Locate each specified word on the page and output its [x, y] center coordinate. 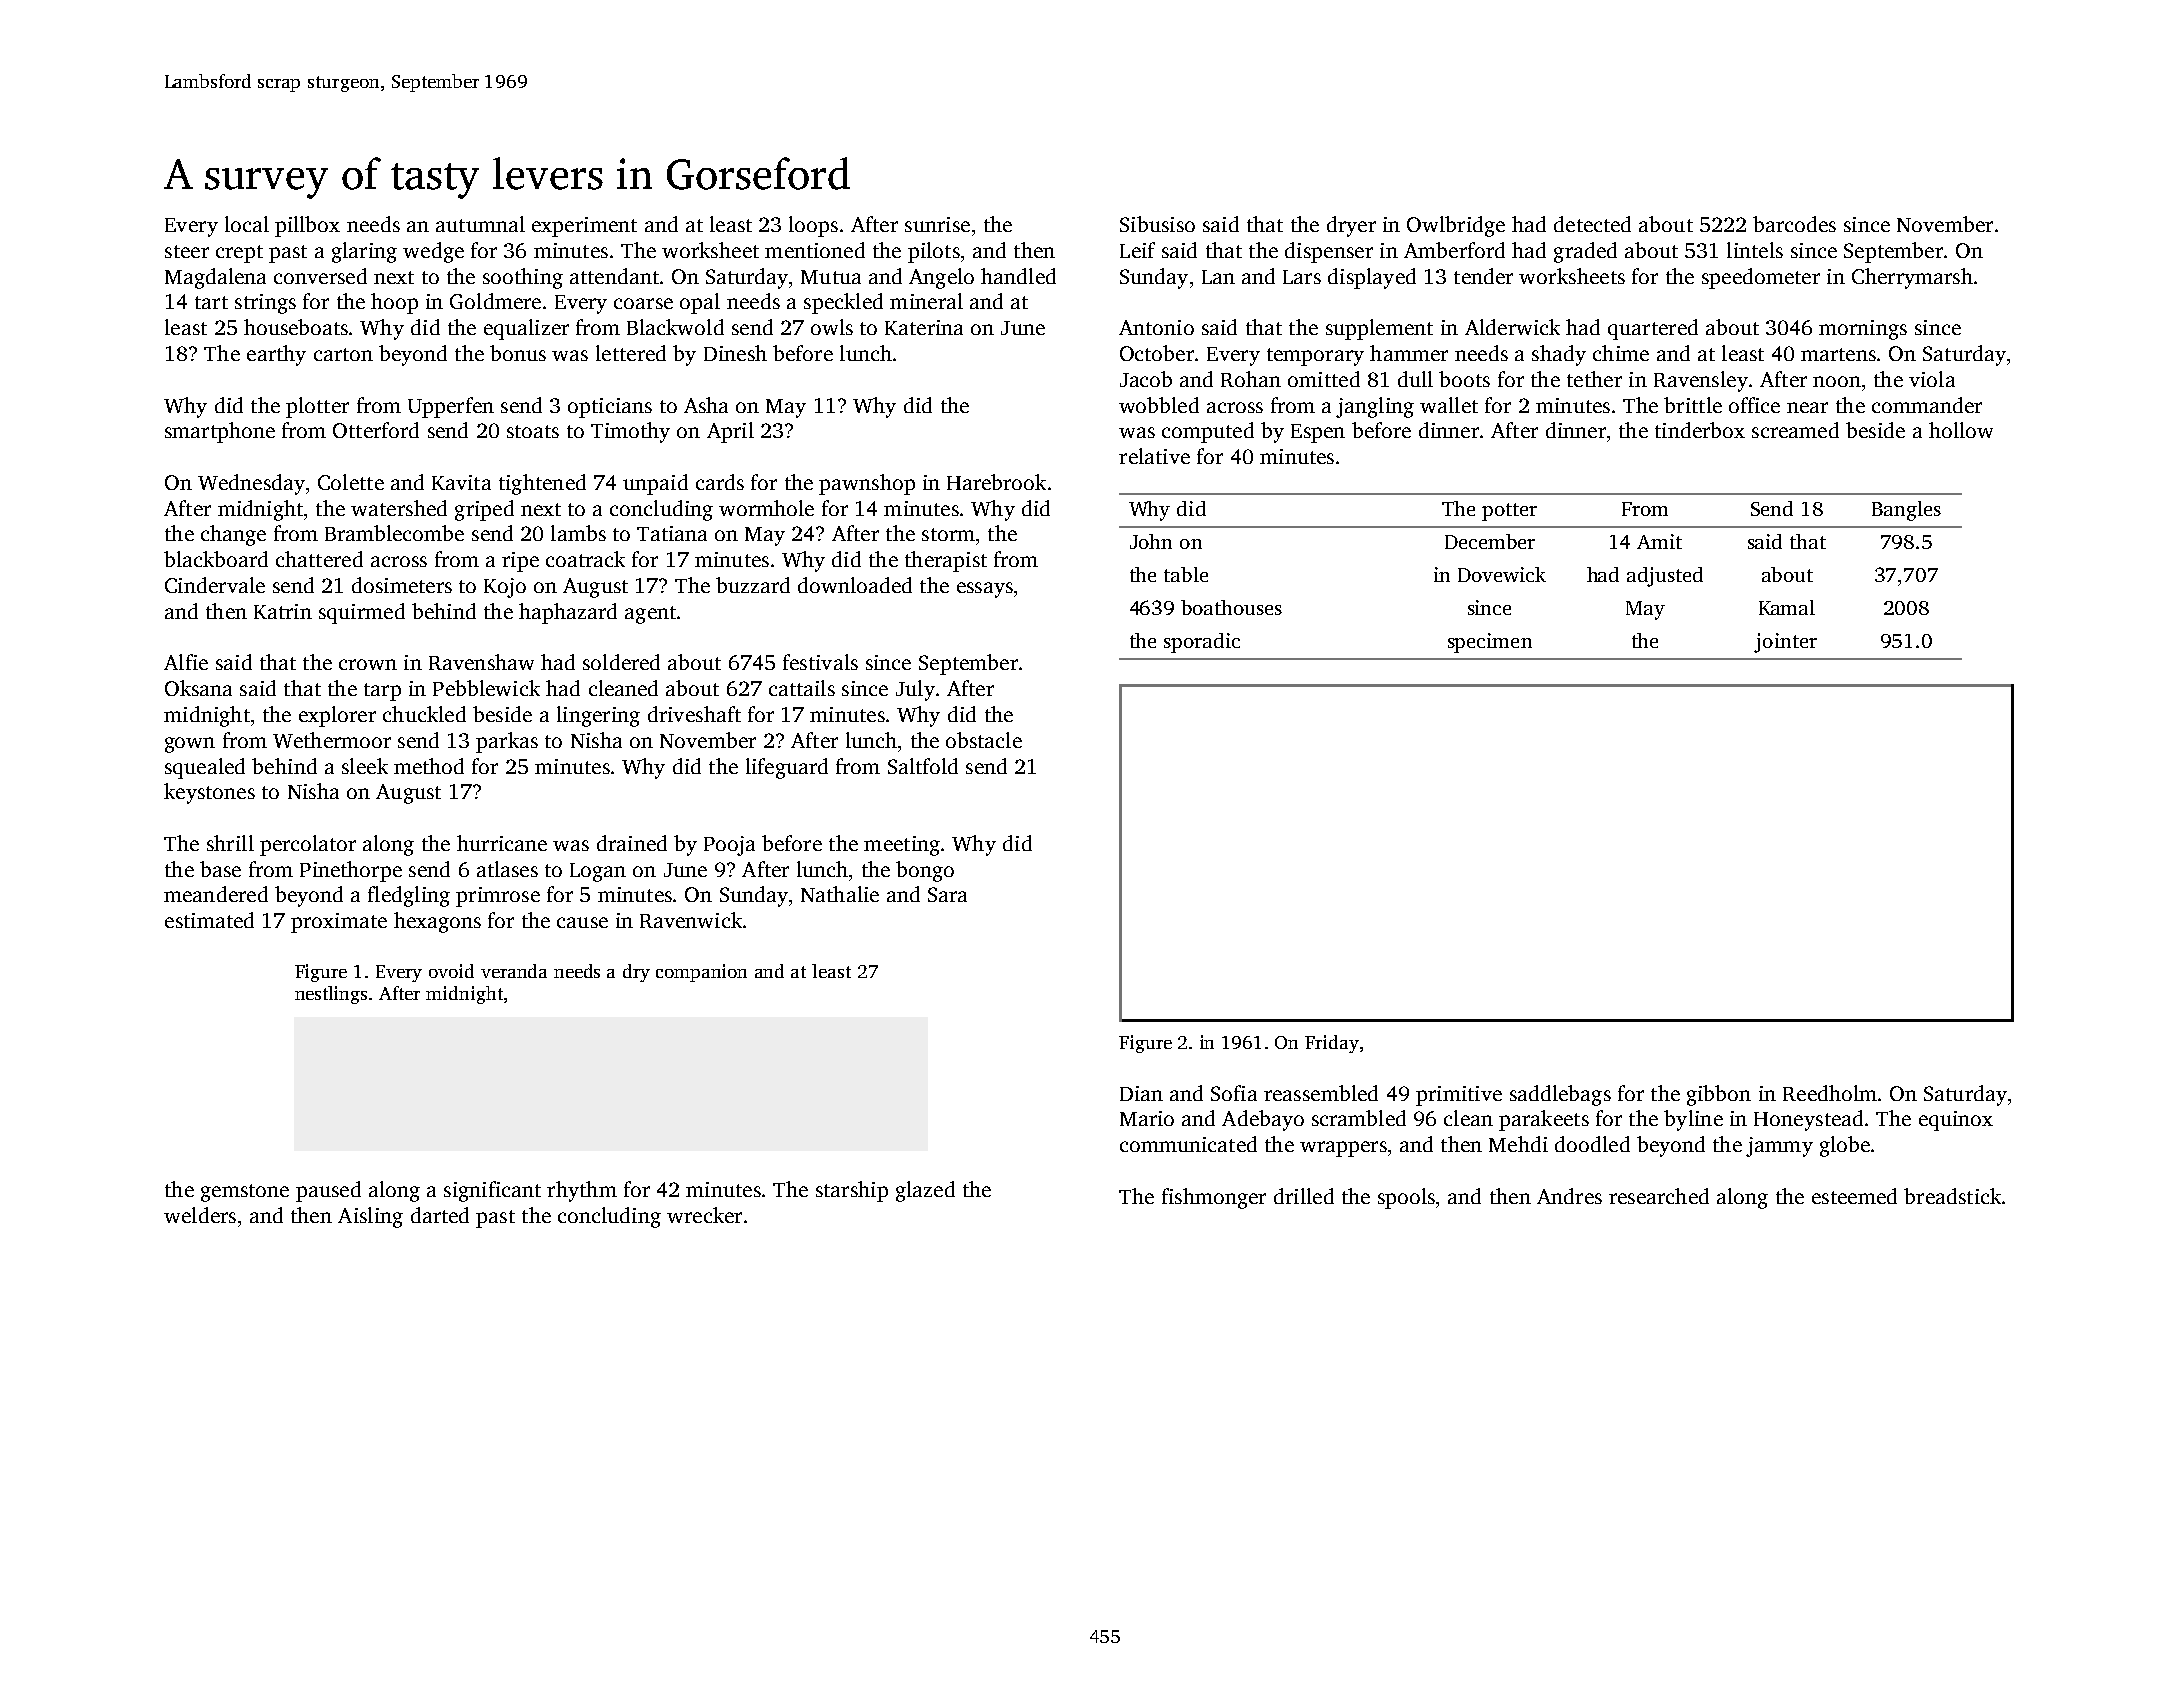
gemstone [245, 1193]
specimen [1490, 643]
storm [948, 534]
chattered [319, 559]
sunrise [937, 224]
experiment [584, 227]
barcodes [1794, 224]
